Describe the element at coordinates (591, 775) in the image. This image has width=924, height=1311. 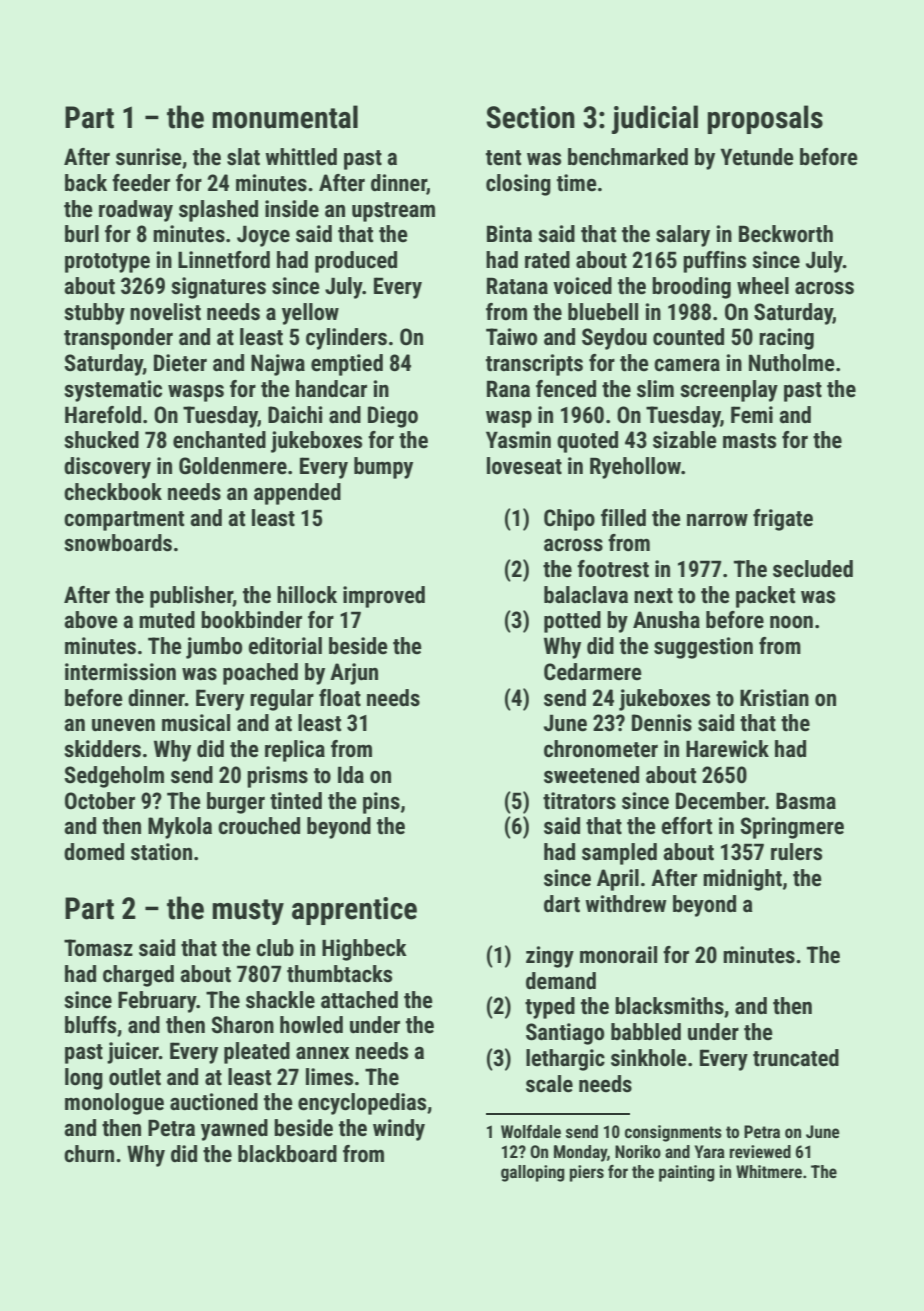
I see `sweetened` at that location.
